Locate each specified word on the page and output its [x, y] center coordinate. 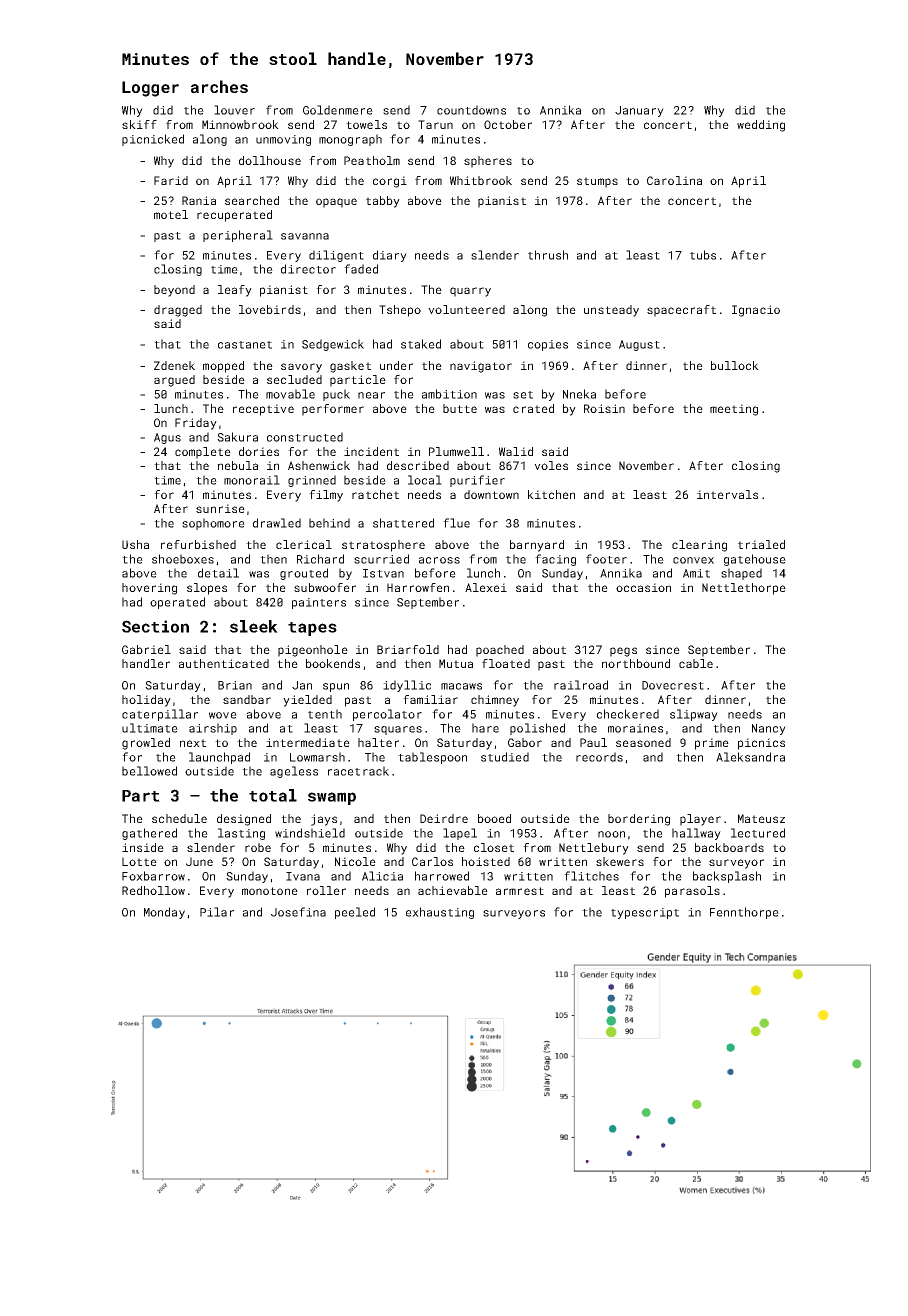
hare [485, 728]
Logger [150, 89]
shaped [741, 574]
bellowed [149, 771]
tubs [703, 255]
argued [174, 381]
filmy [326, 496]
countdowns [471, 110]
